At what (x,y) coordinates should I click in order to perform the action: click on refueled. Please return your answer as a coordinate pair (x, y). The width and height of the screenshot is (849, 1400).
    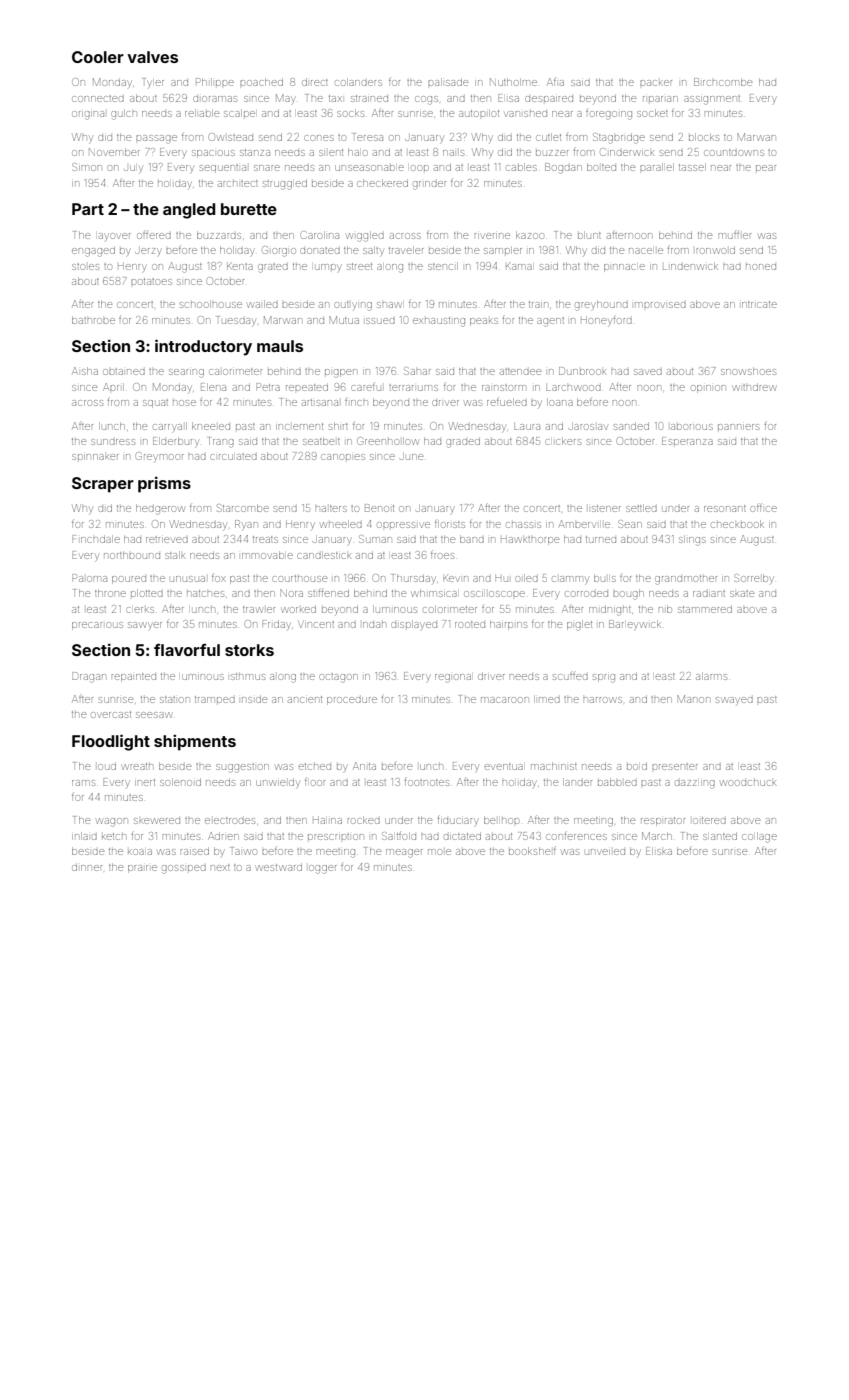
    Looking at the image, I should click on (507, 402).
